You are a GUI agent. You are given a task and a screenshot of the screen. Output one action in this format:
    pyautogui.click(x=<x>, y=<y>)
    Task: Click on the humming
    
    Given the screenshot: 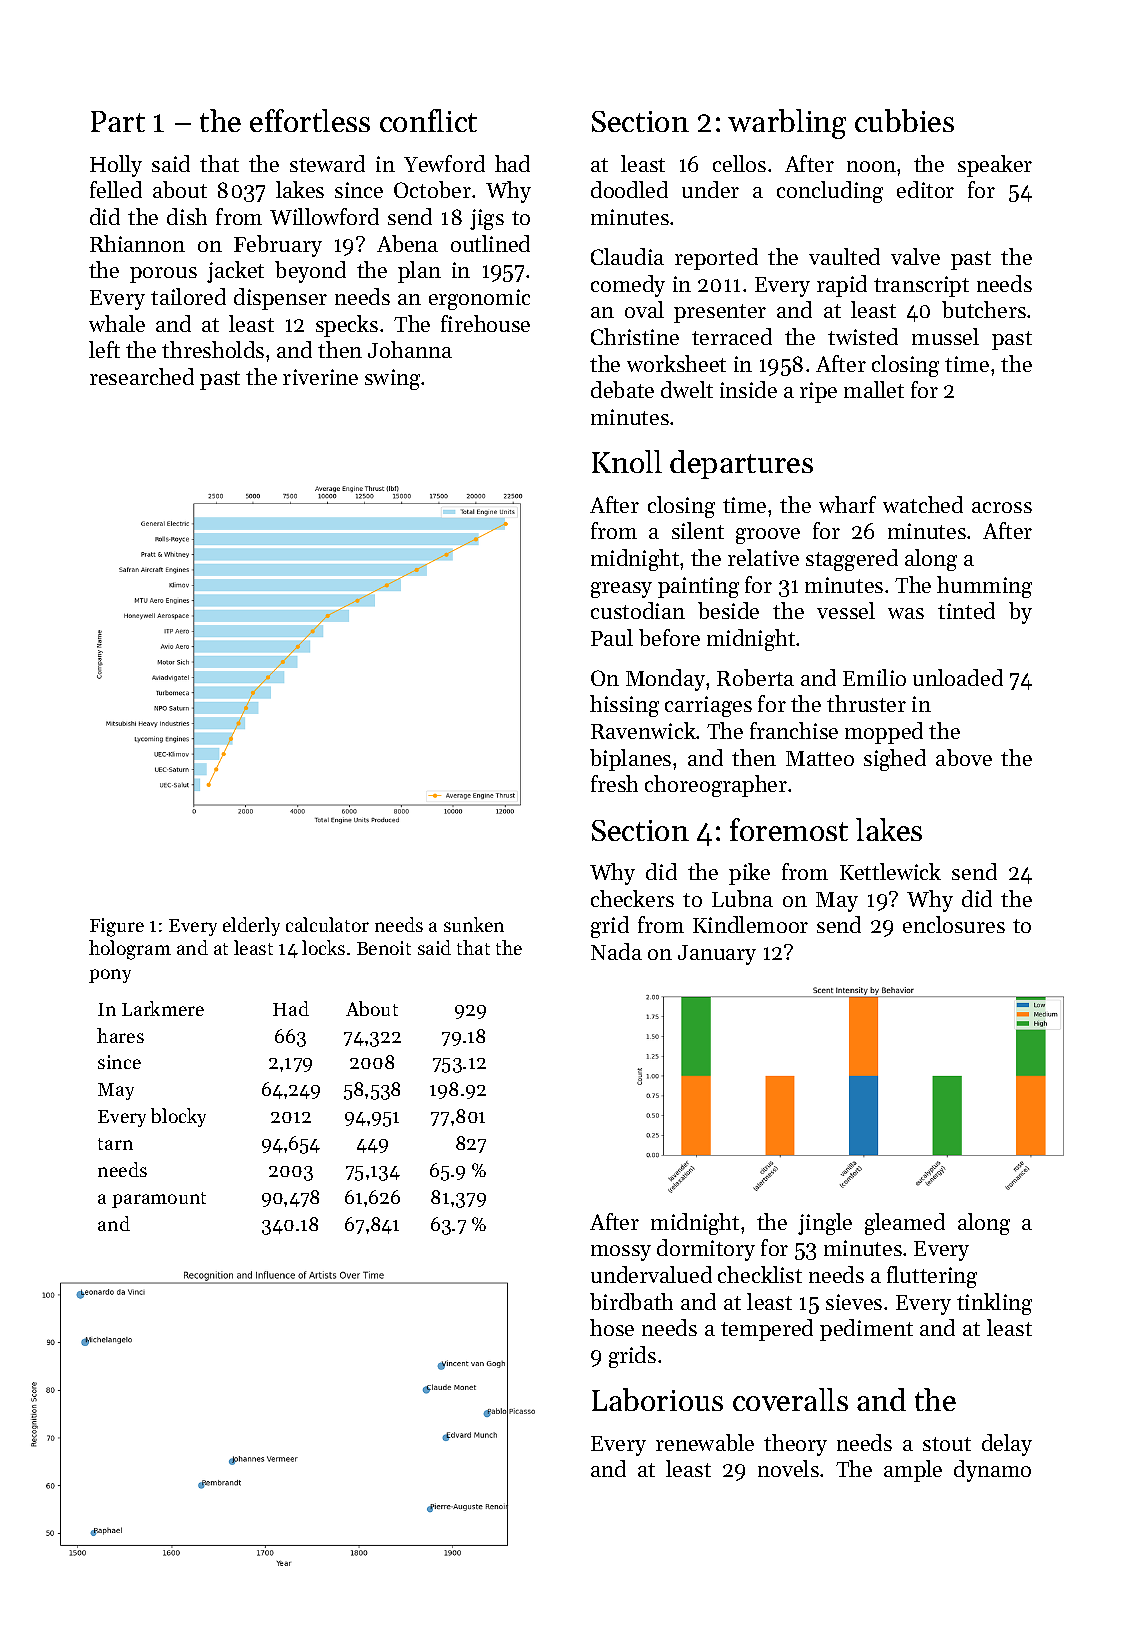 What is the action you would take?
    pyautogui.click(x=984, y=587)
